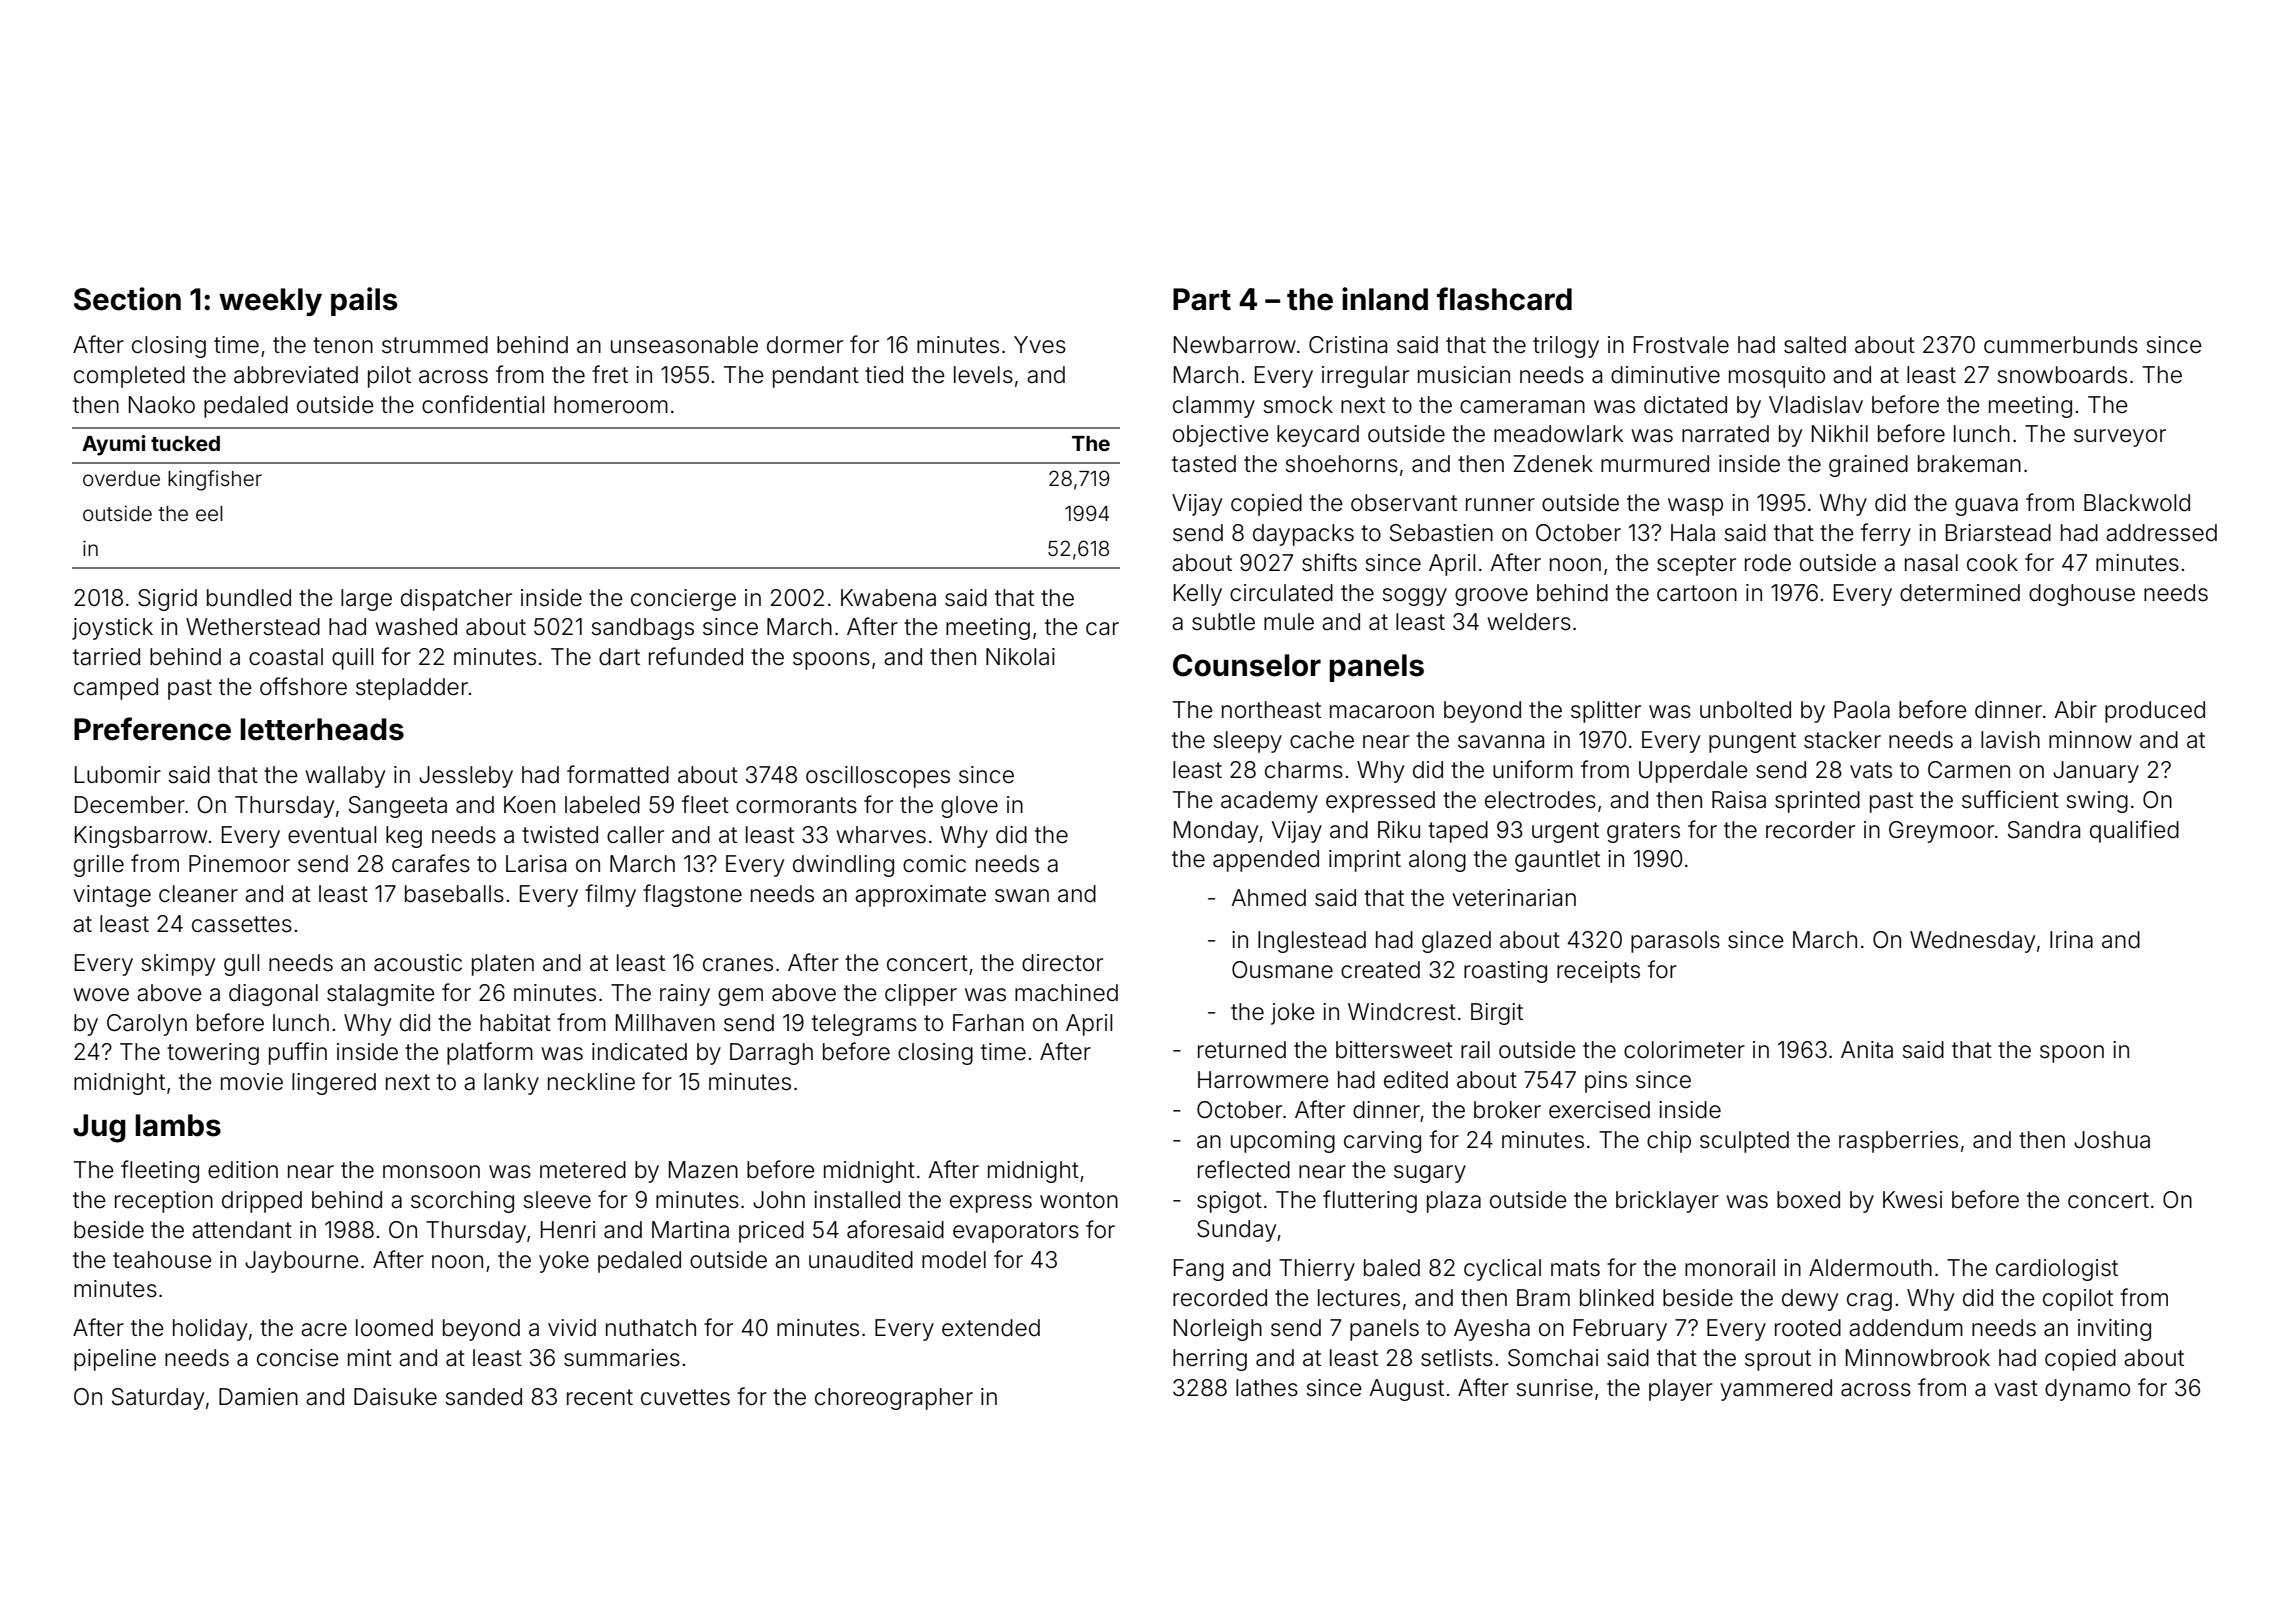  I want to click on lingered, so click(334, 1084).
